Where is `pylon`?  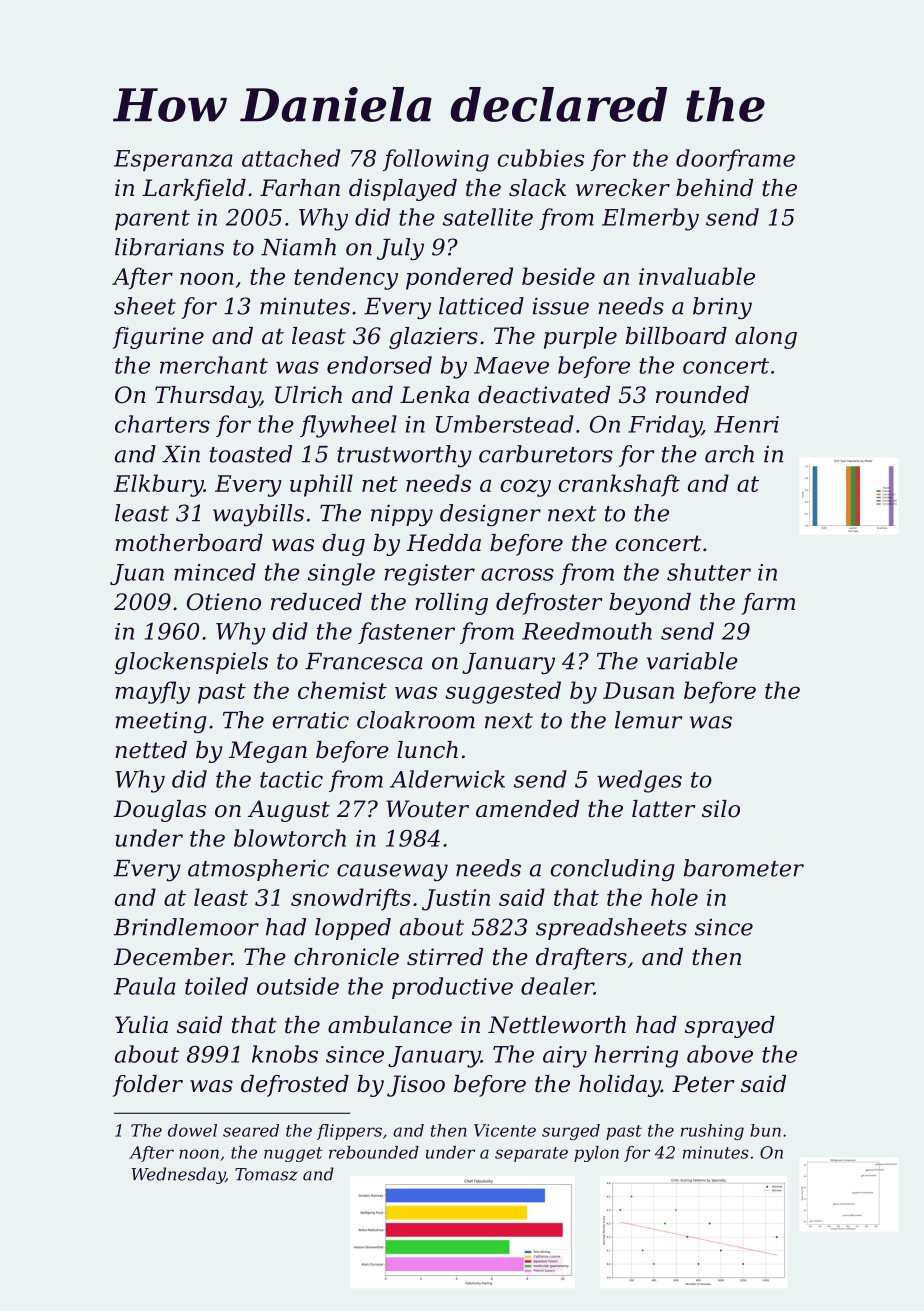 pylon is located at coordinates (596, 1154).
